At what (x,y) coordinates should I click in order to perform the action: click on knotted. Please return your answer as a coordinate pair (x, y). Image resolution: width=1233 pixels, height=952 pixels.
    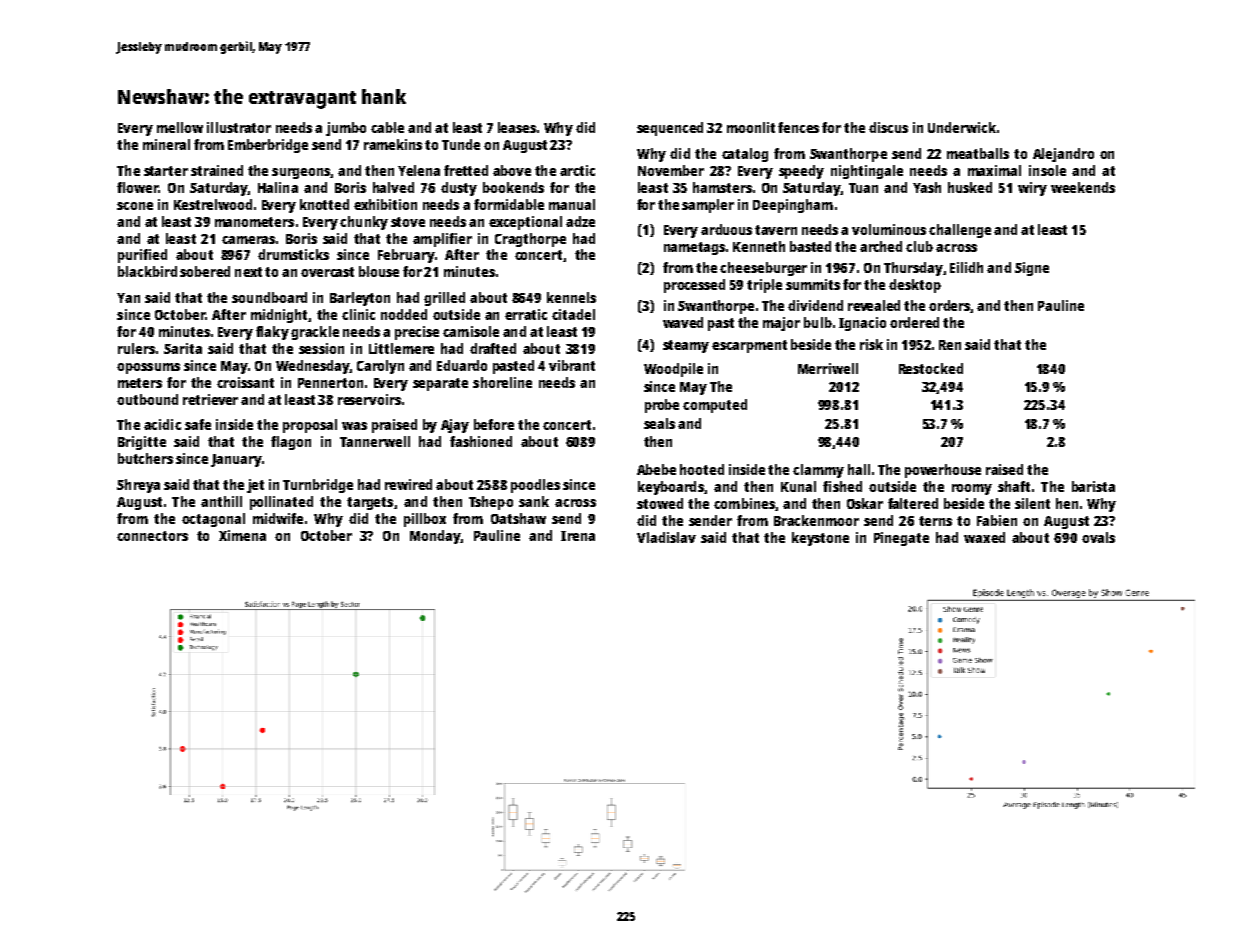
    Looking at the image, I should click on (324, 204).
